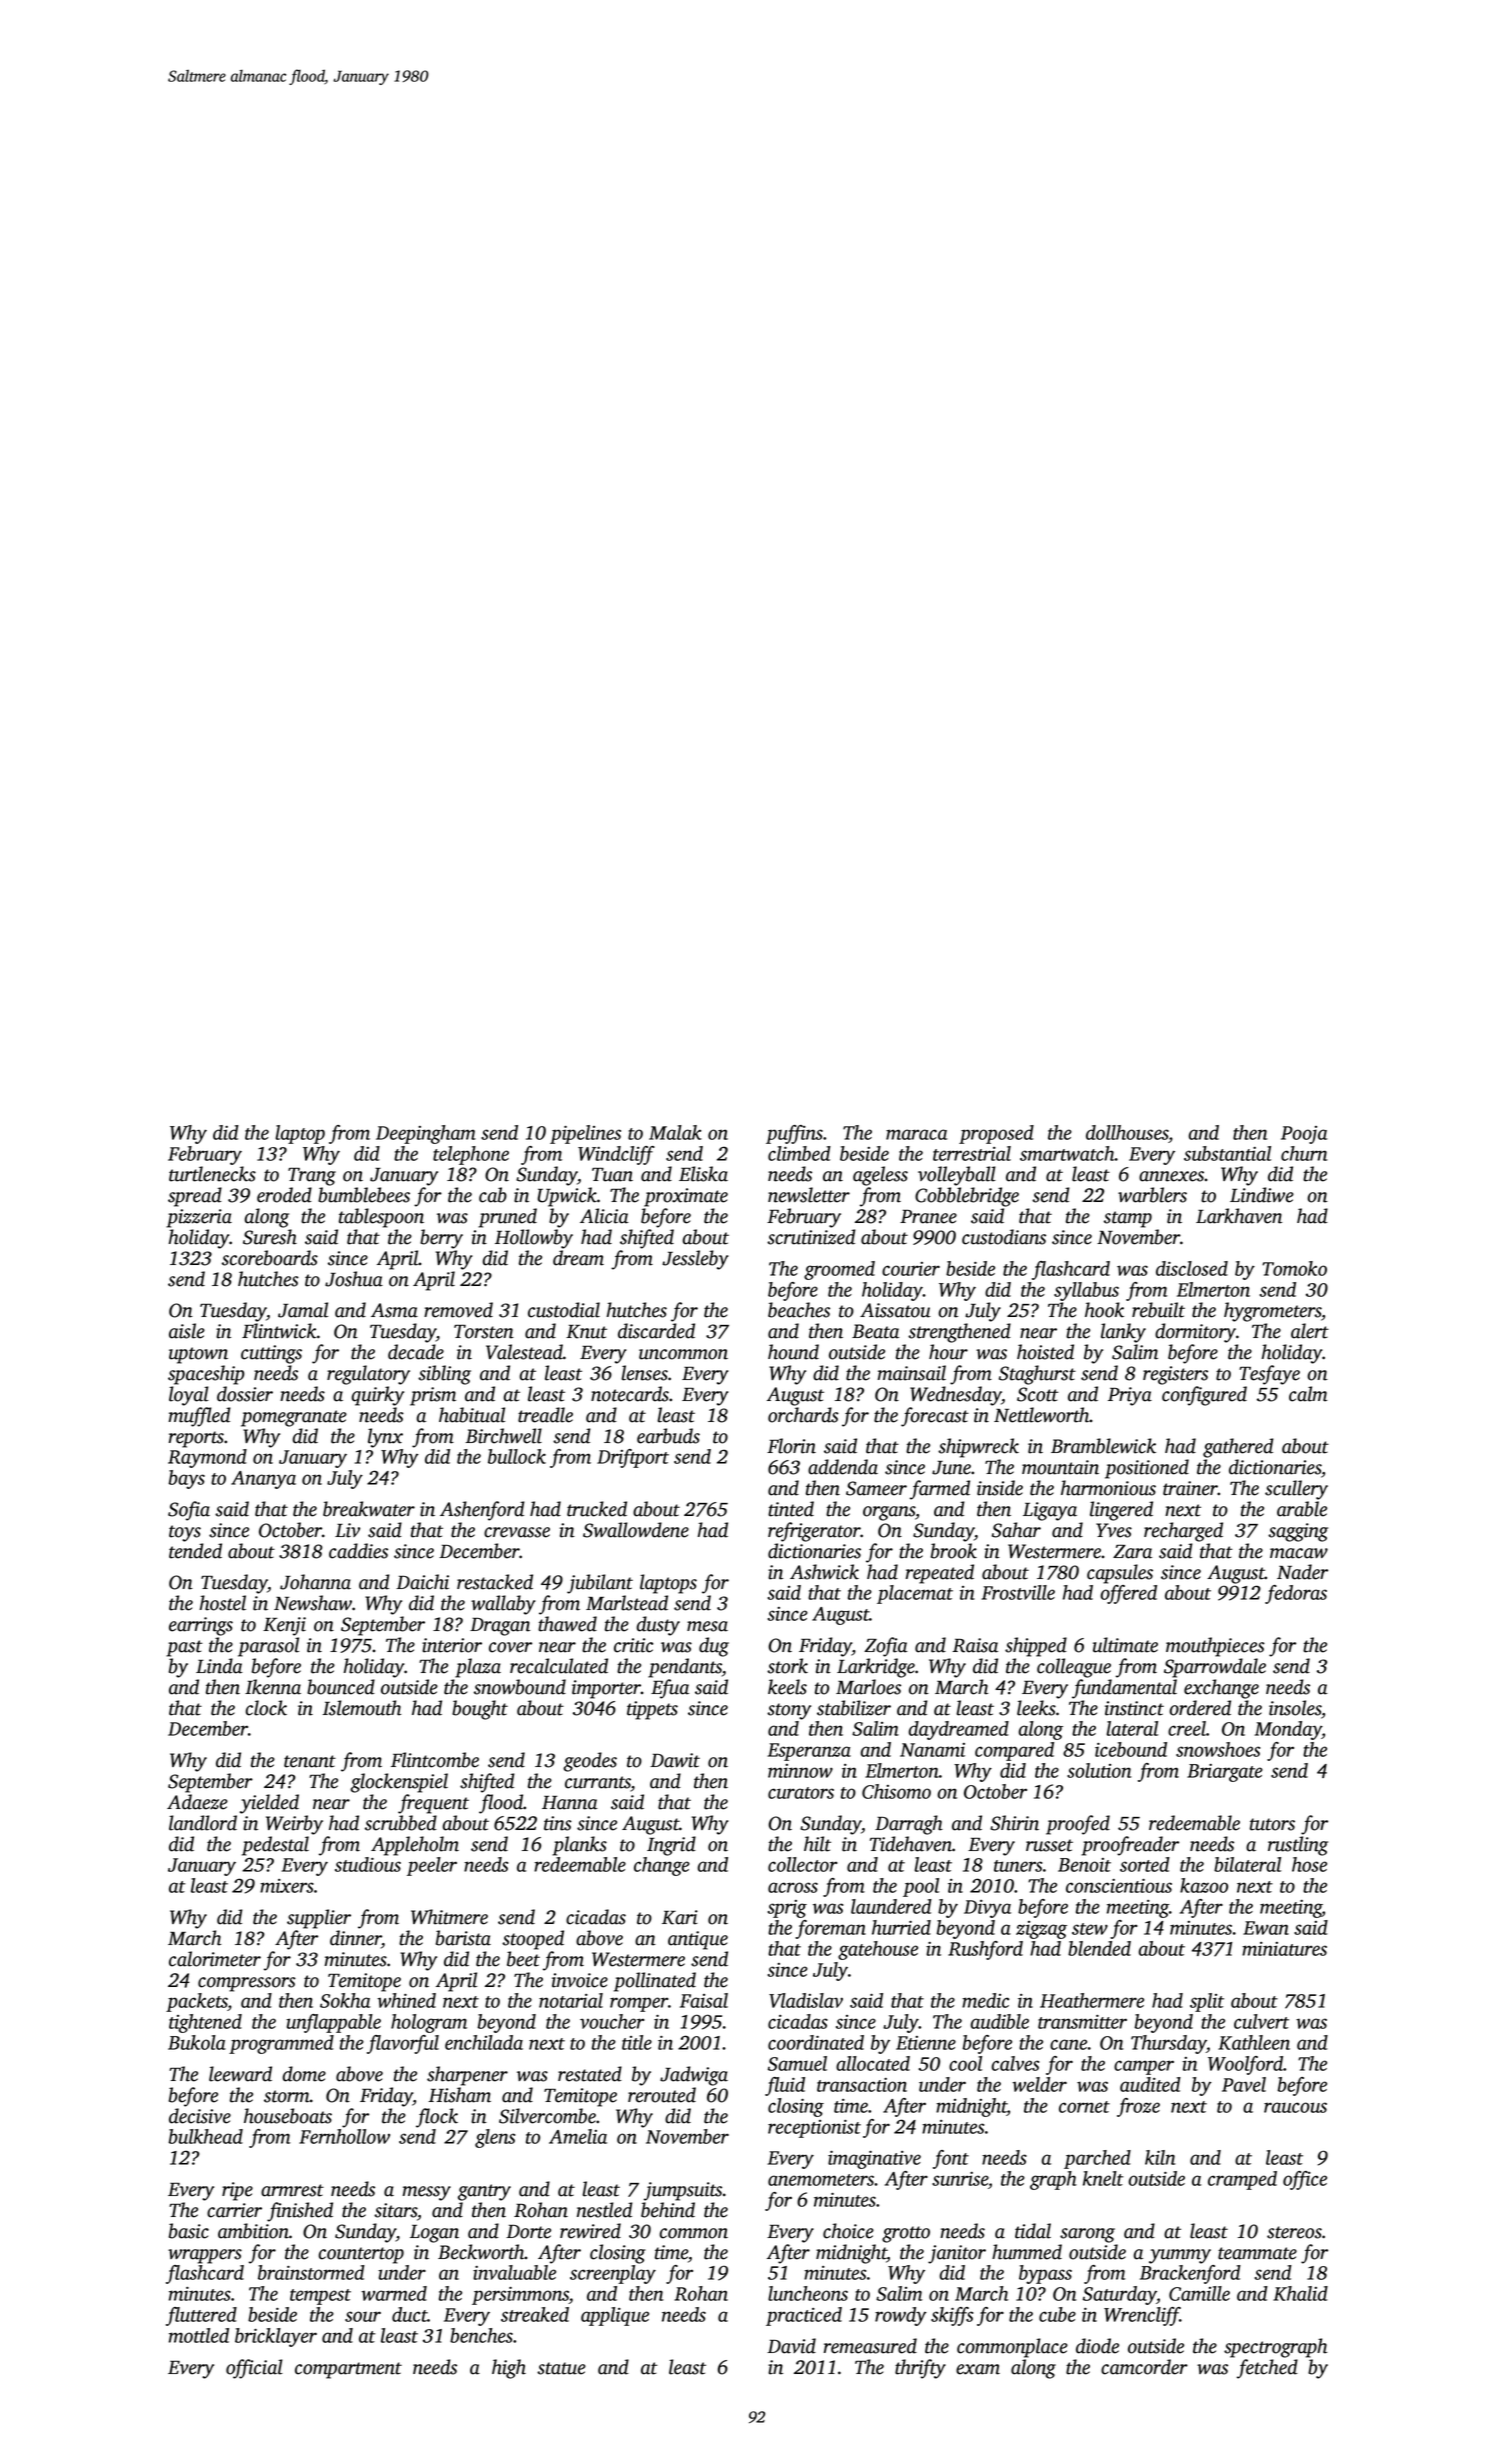  What do you see at coordinates (916, 1134) in the document?
I see `maraca` at bounding box center [916, 1134].
